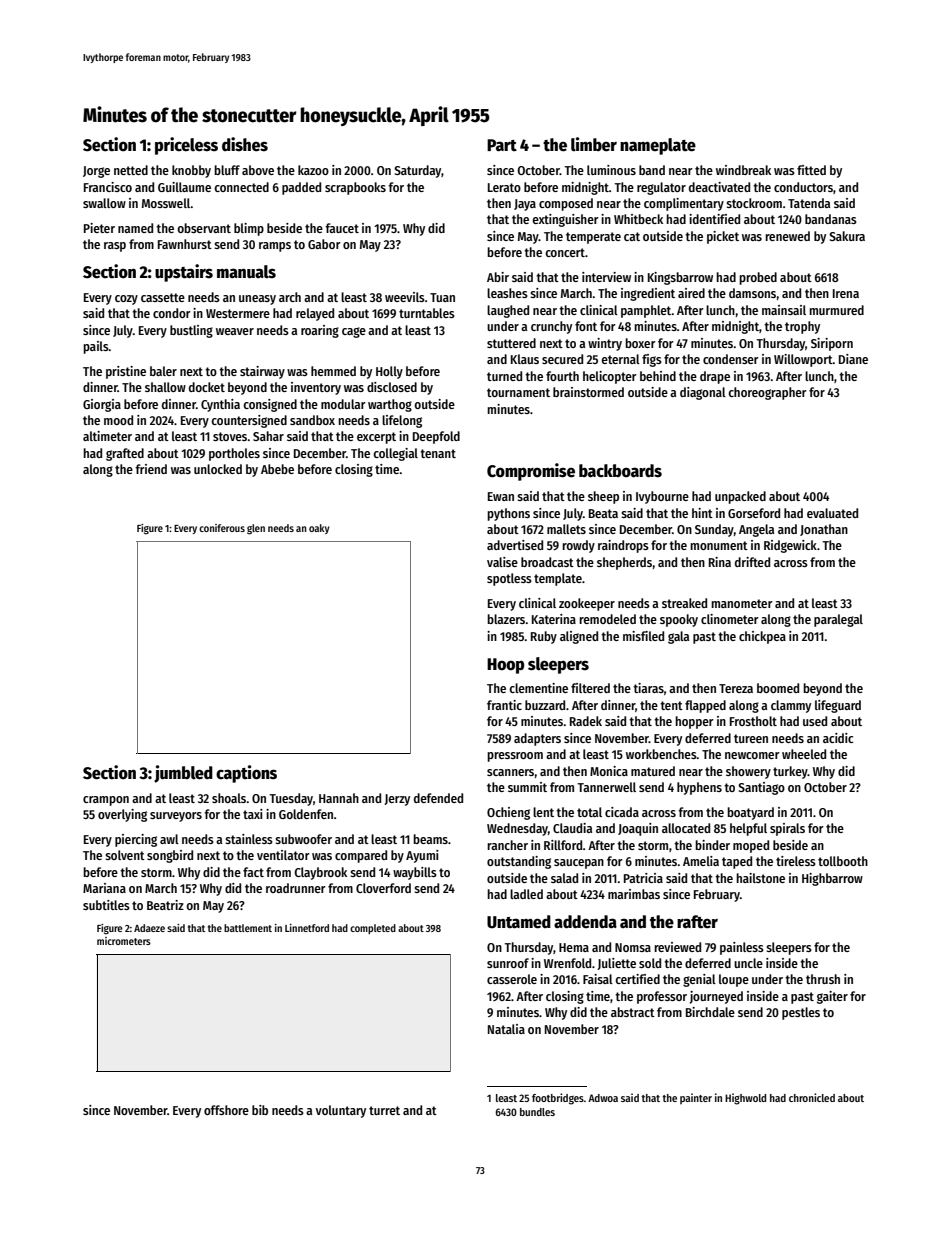 The image size is (952, 1233). Describe the element at coordinates (715, 377) in the page. I see `drape` at that location.
